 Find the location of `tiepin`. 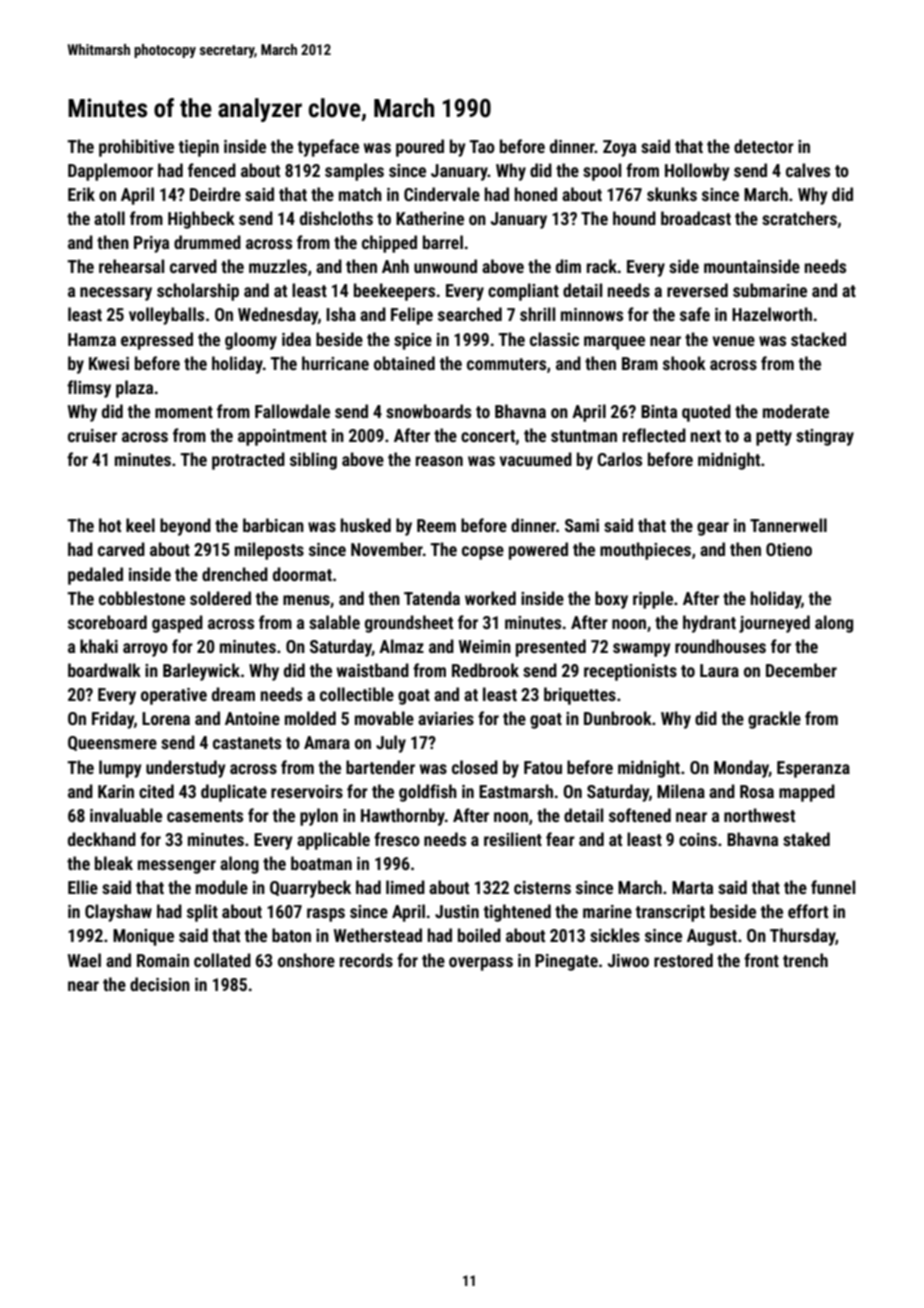

tiepin is located at coordinates (199, 148).
